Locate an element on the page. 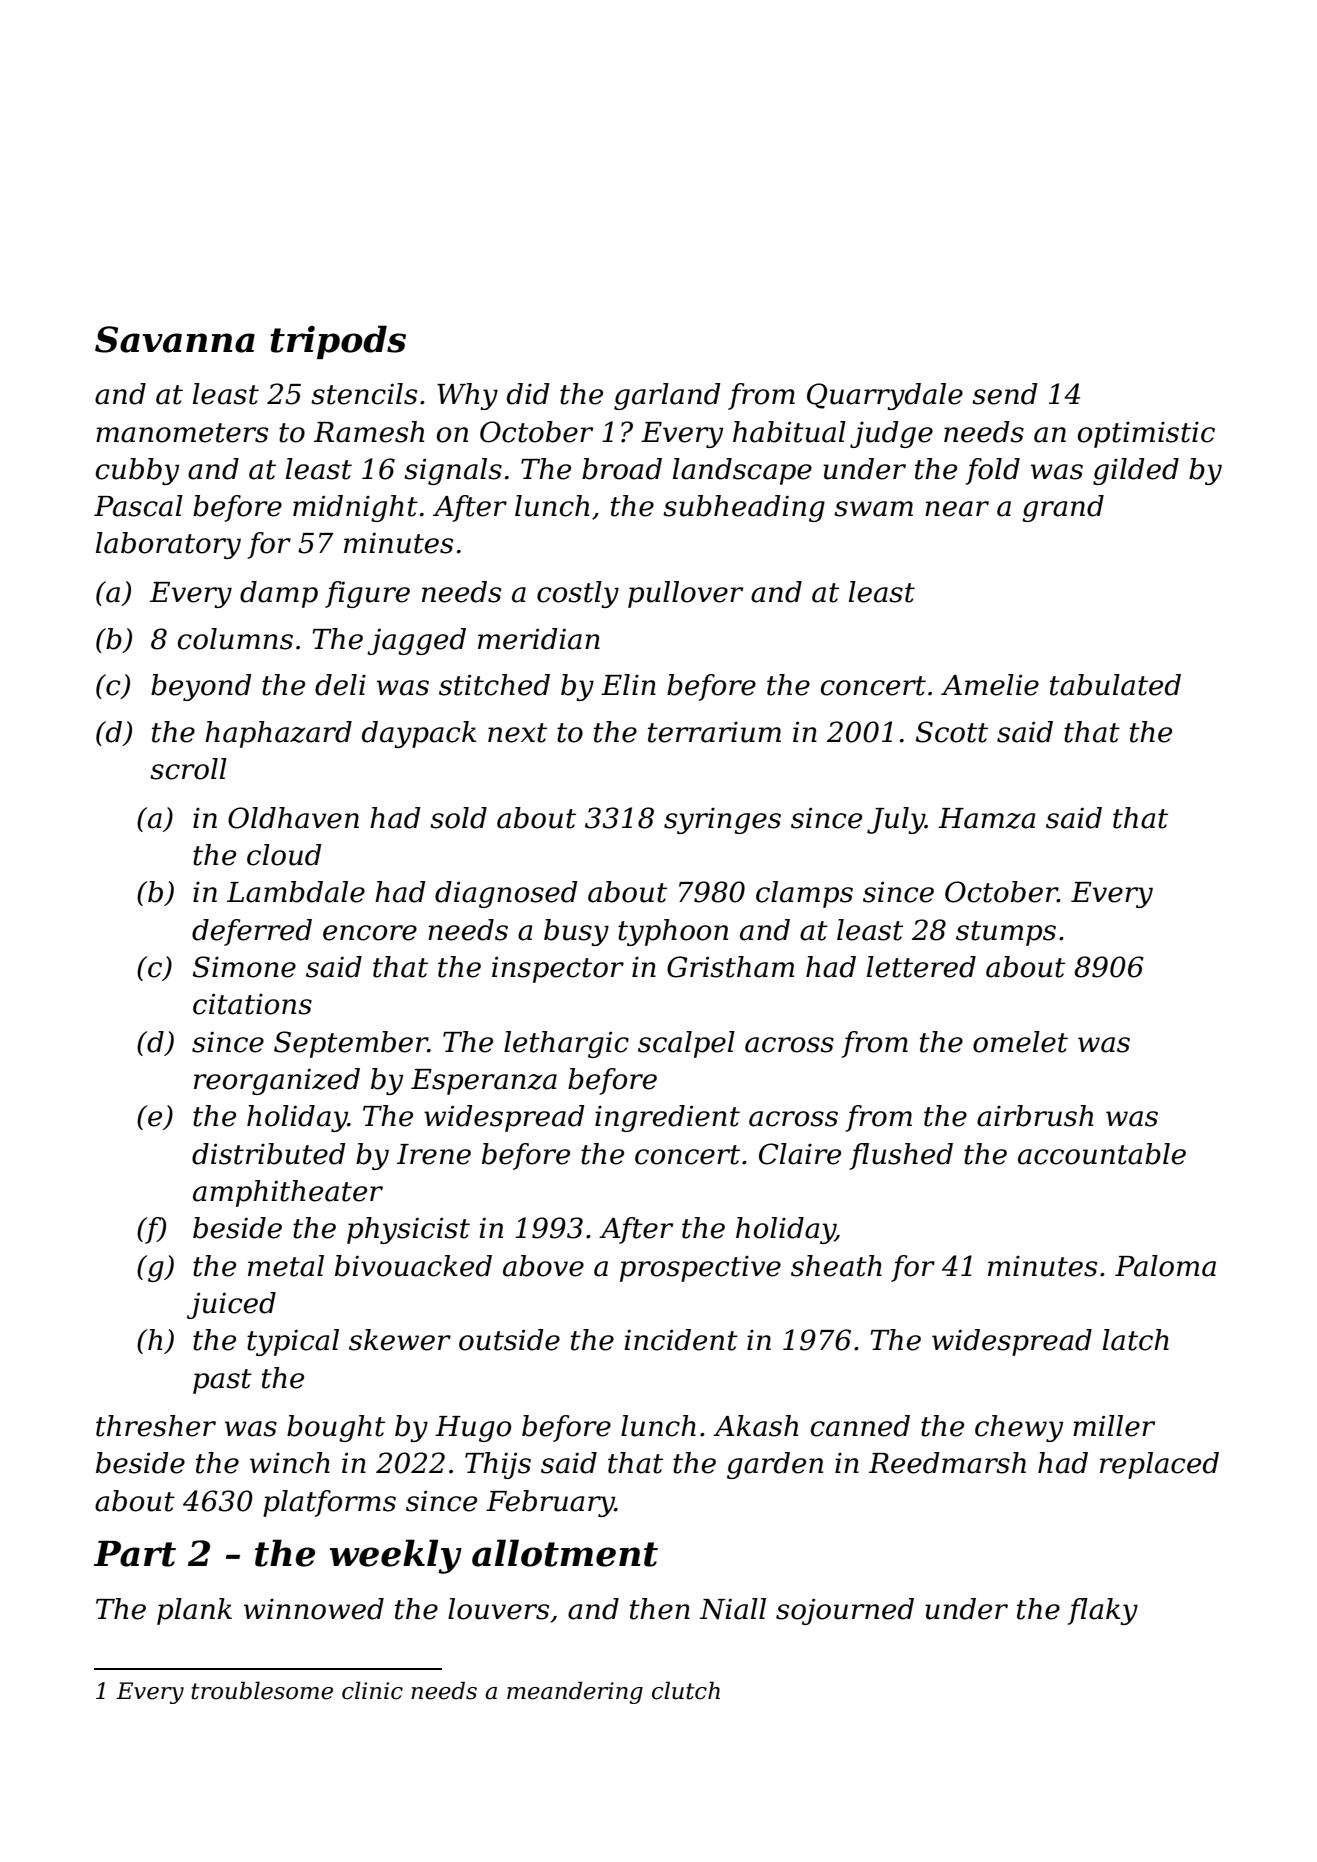  metal is located at coordinates (286, 1266).
